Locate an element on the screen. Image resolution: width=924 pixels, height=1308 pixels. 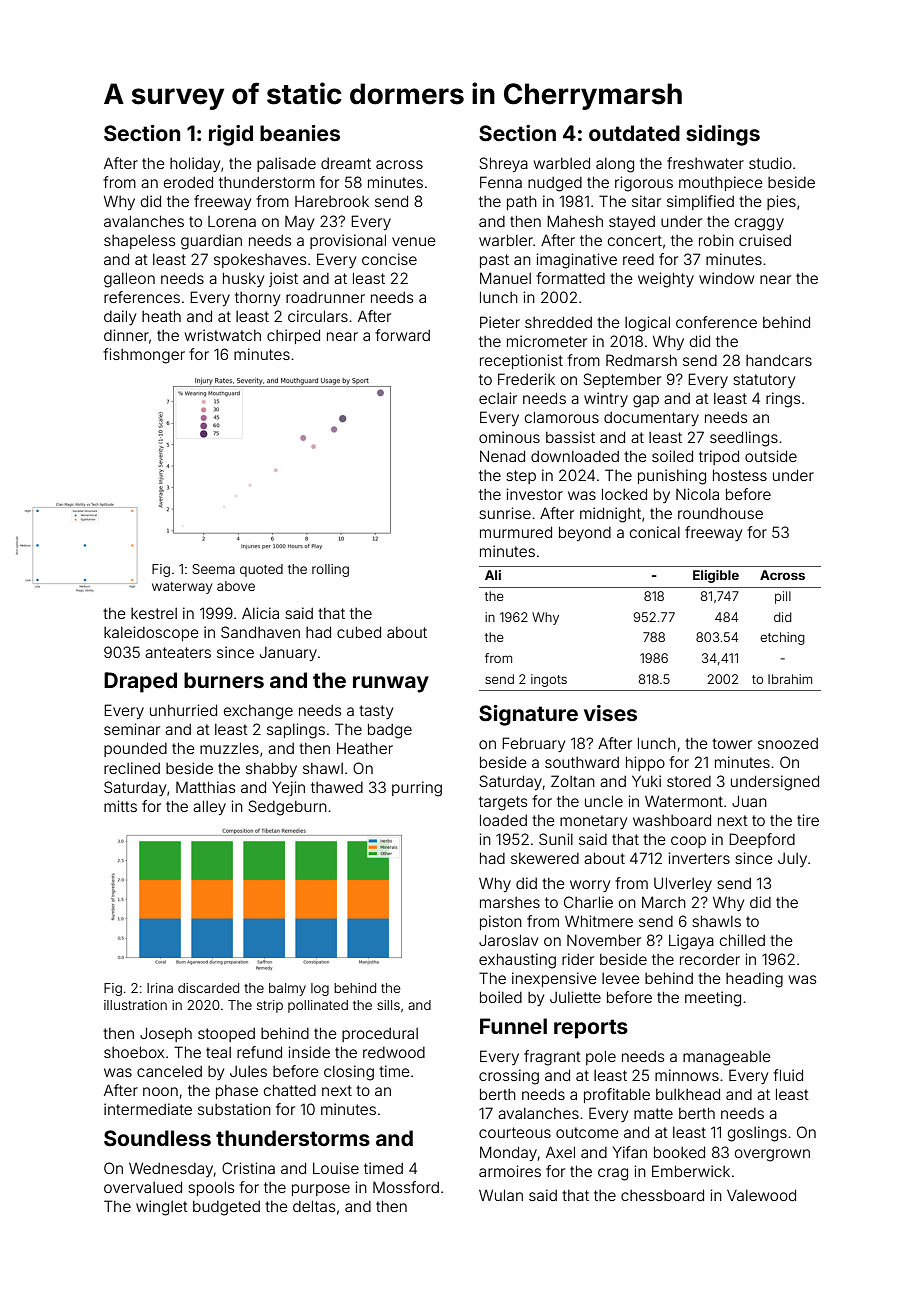
investor is located at coordinates (535, 494).
